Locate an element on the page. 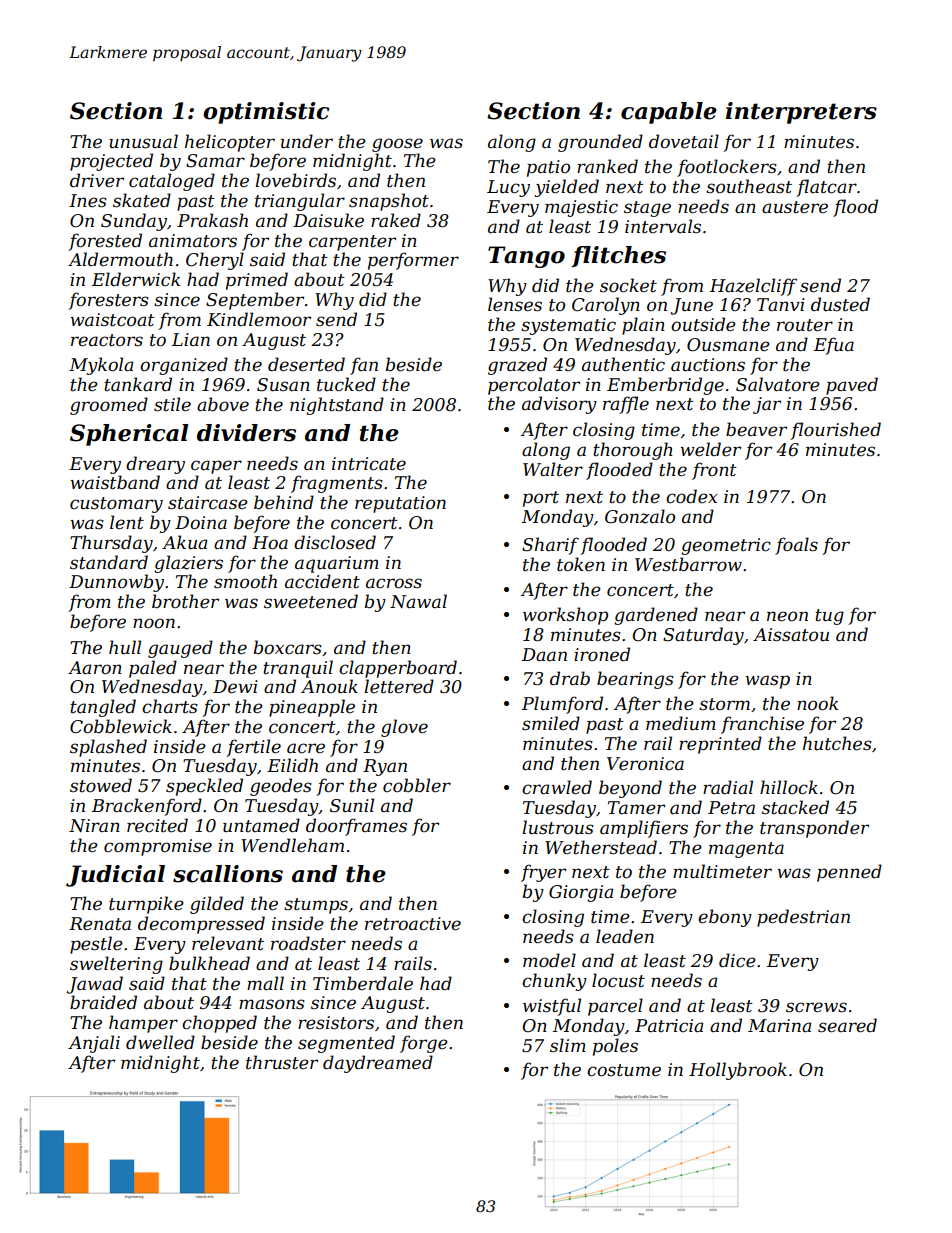  Hoa is located at coordinates (270, 542).
